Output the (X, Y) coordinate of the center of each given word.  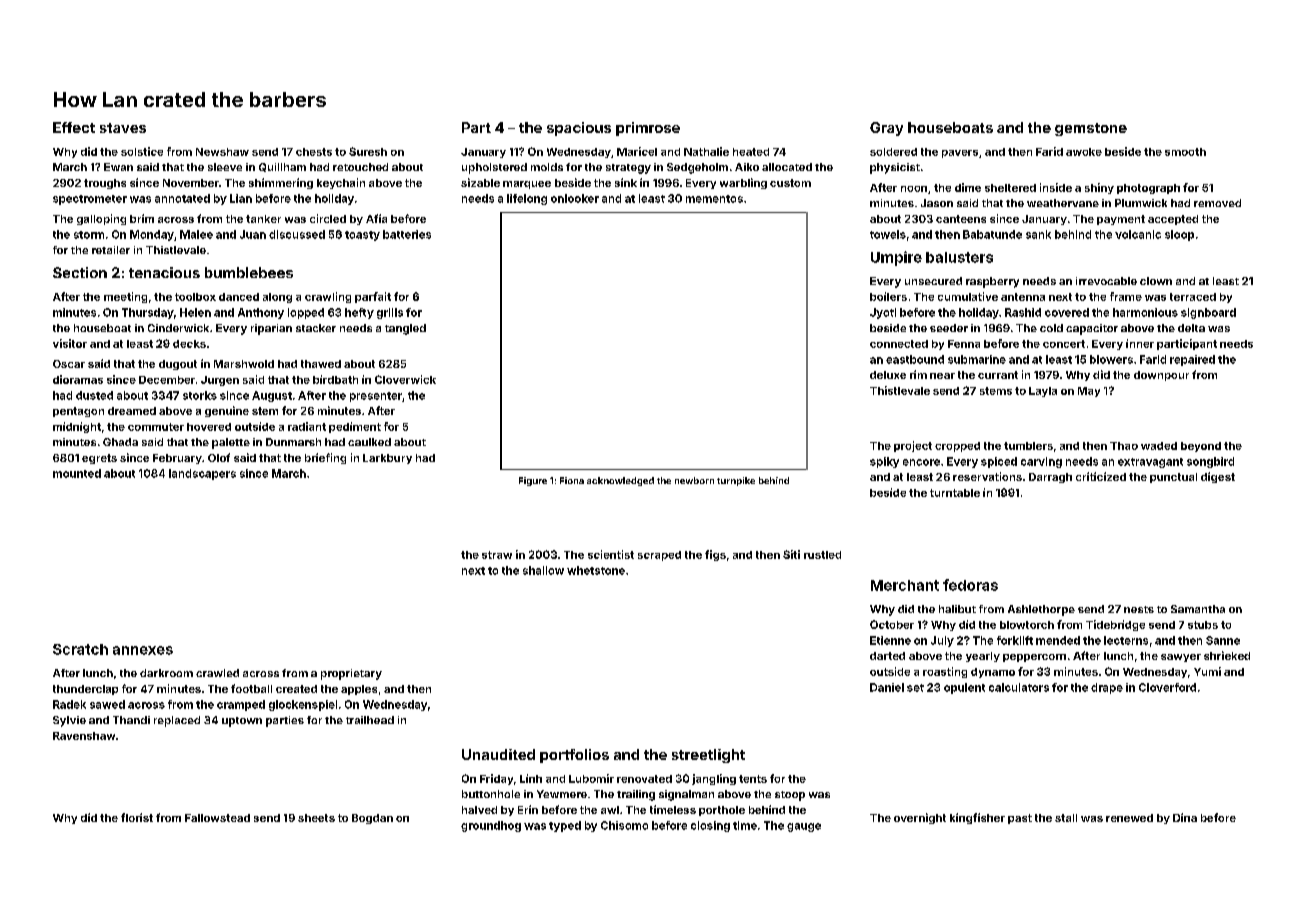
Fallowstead (217, 818)
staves (123, 128)
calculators (1019, 687)
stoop (790, 796)
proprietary (351, 674)
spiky (884, 462)
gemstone (1091, 129)
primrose (648, 129)
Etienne (890, 640)
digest (1218, 477)
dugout (178, 365)
